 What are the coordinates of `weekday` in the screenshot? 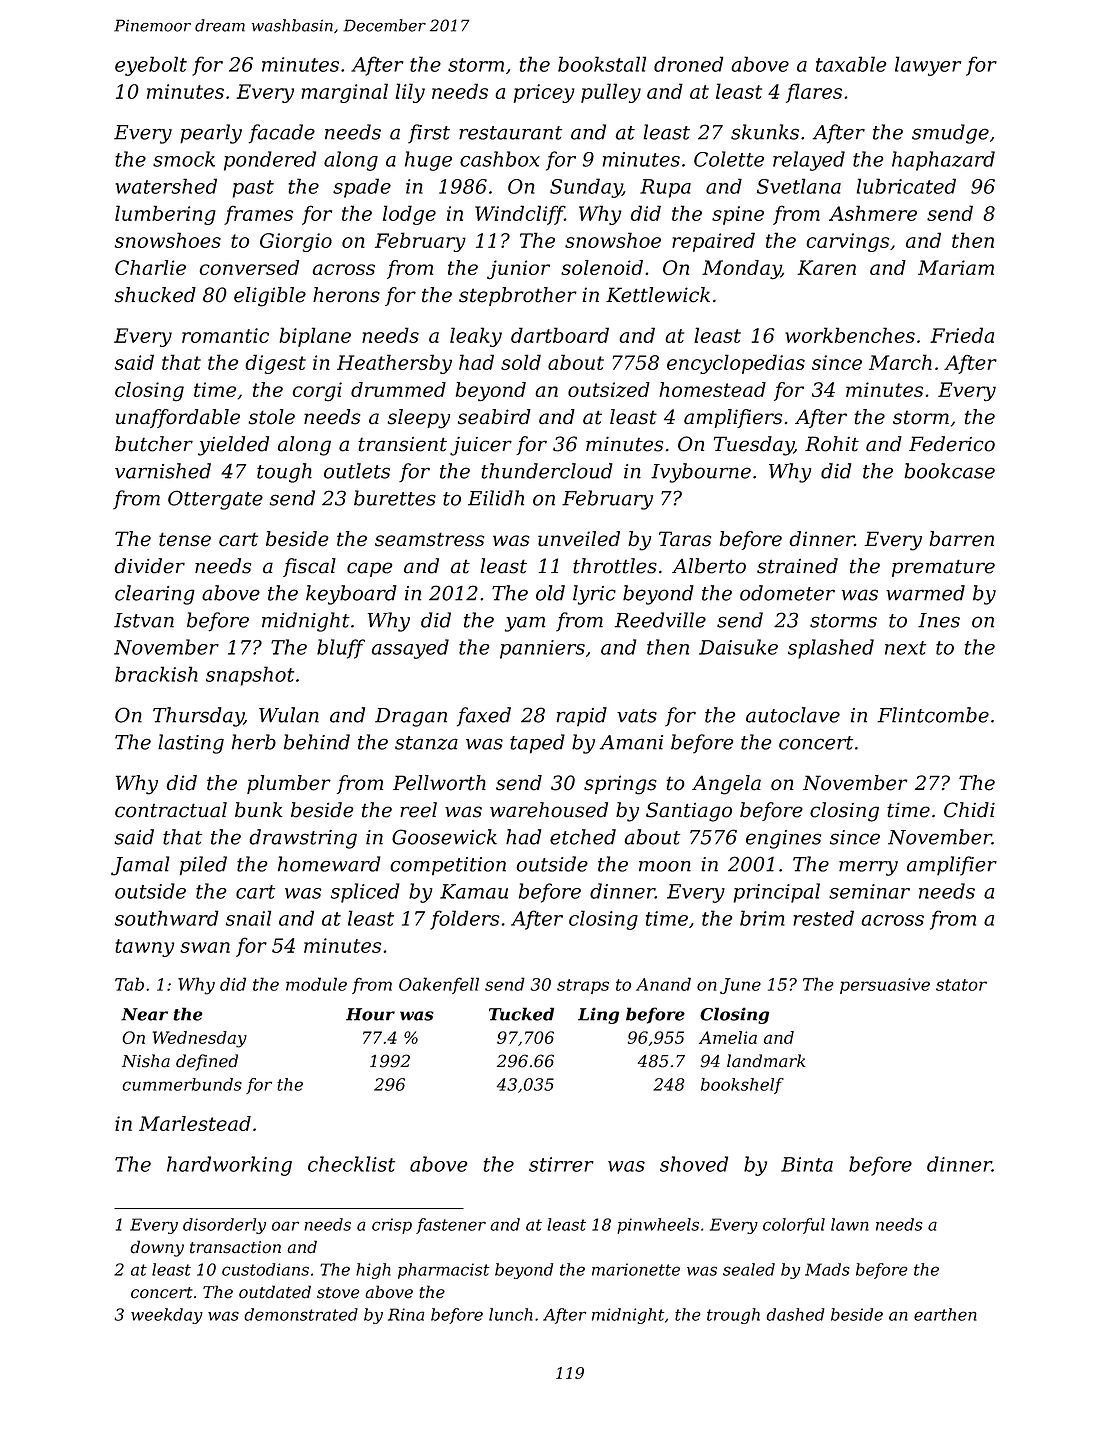 It's located at (167, 1316).
